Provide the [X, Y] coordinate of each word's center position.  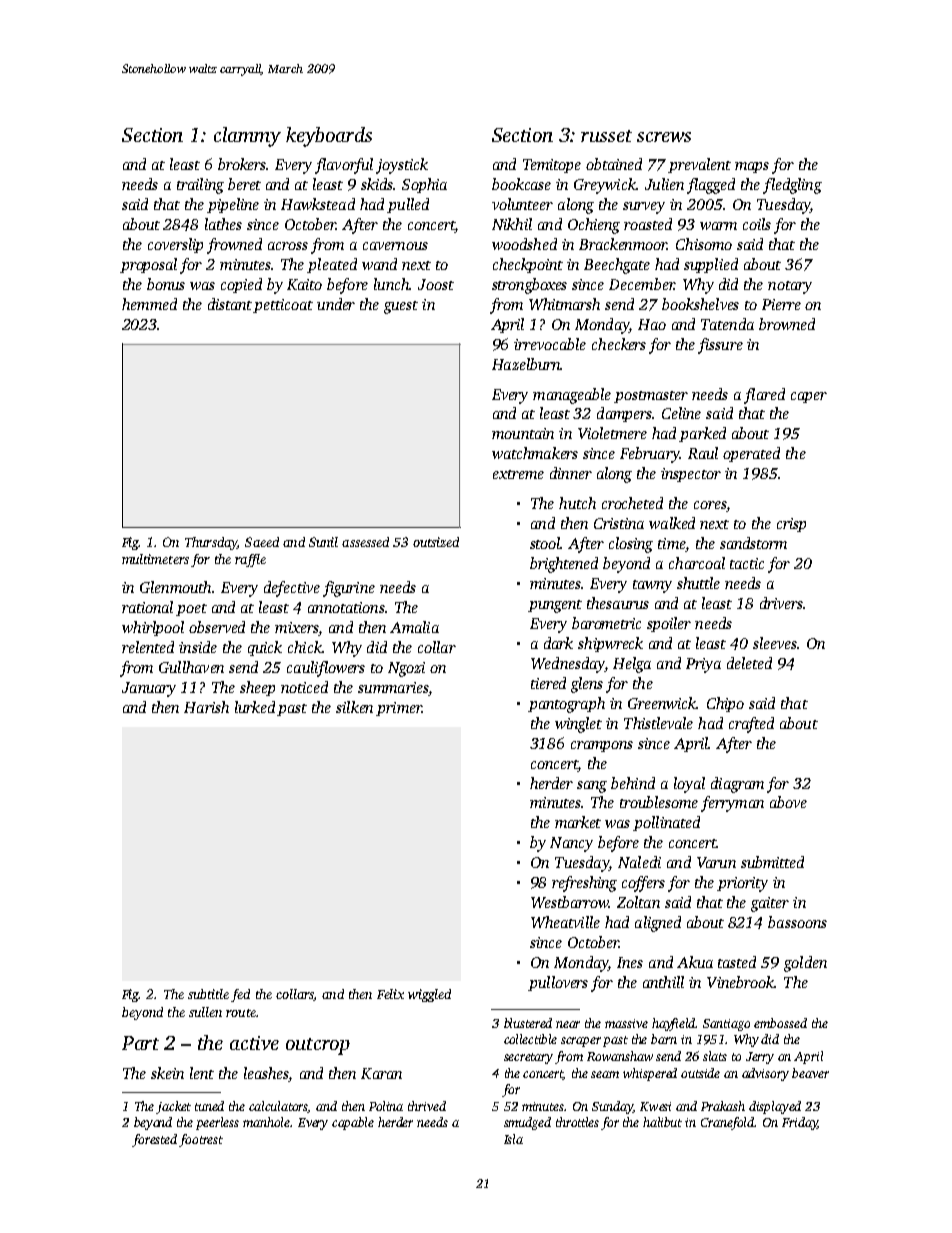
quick [265, 648]
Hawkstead [318, 204]
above [788, 802]
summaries [393, 687]
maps [752, 167]
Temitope [552, 166]
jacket [173, 1107]
